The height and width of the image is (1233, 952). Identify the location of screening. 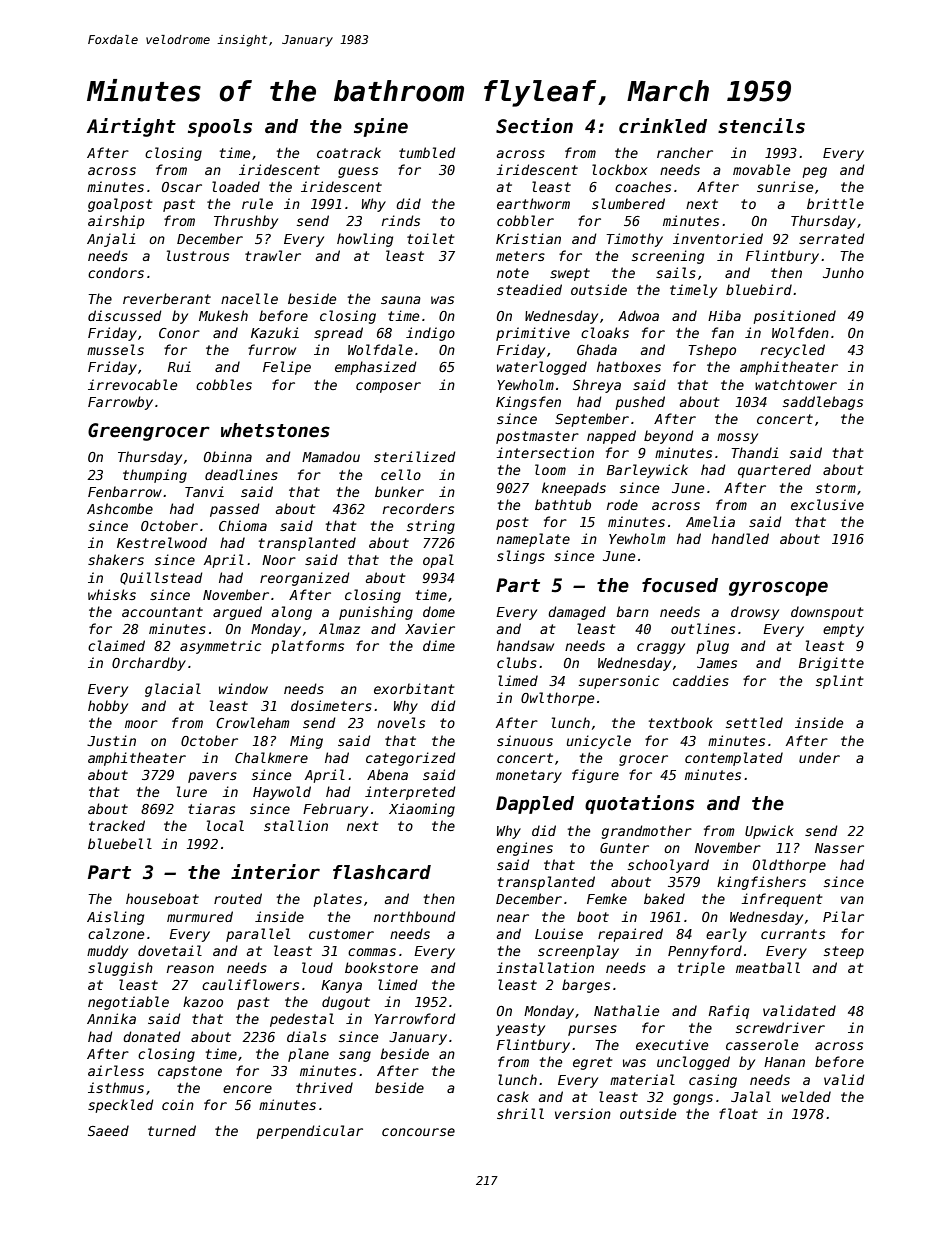
(668, 257).
